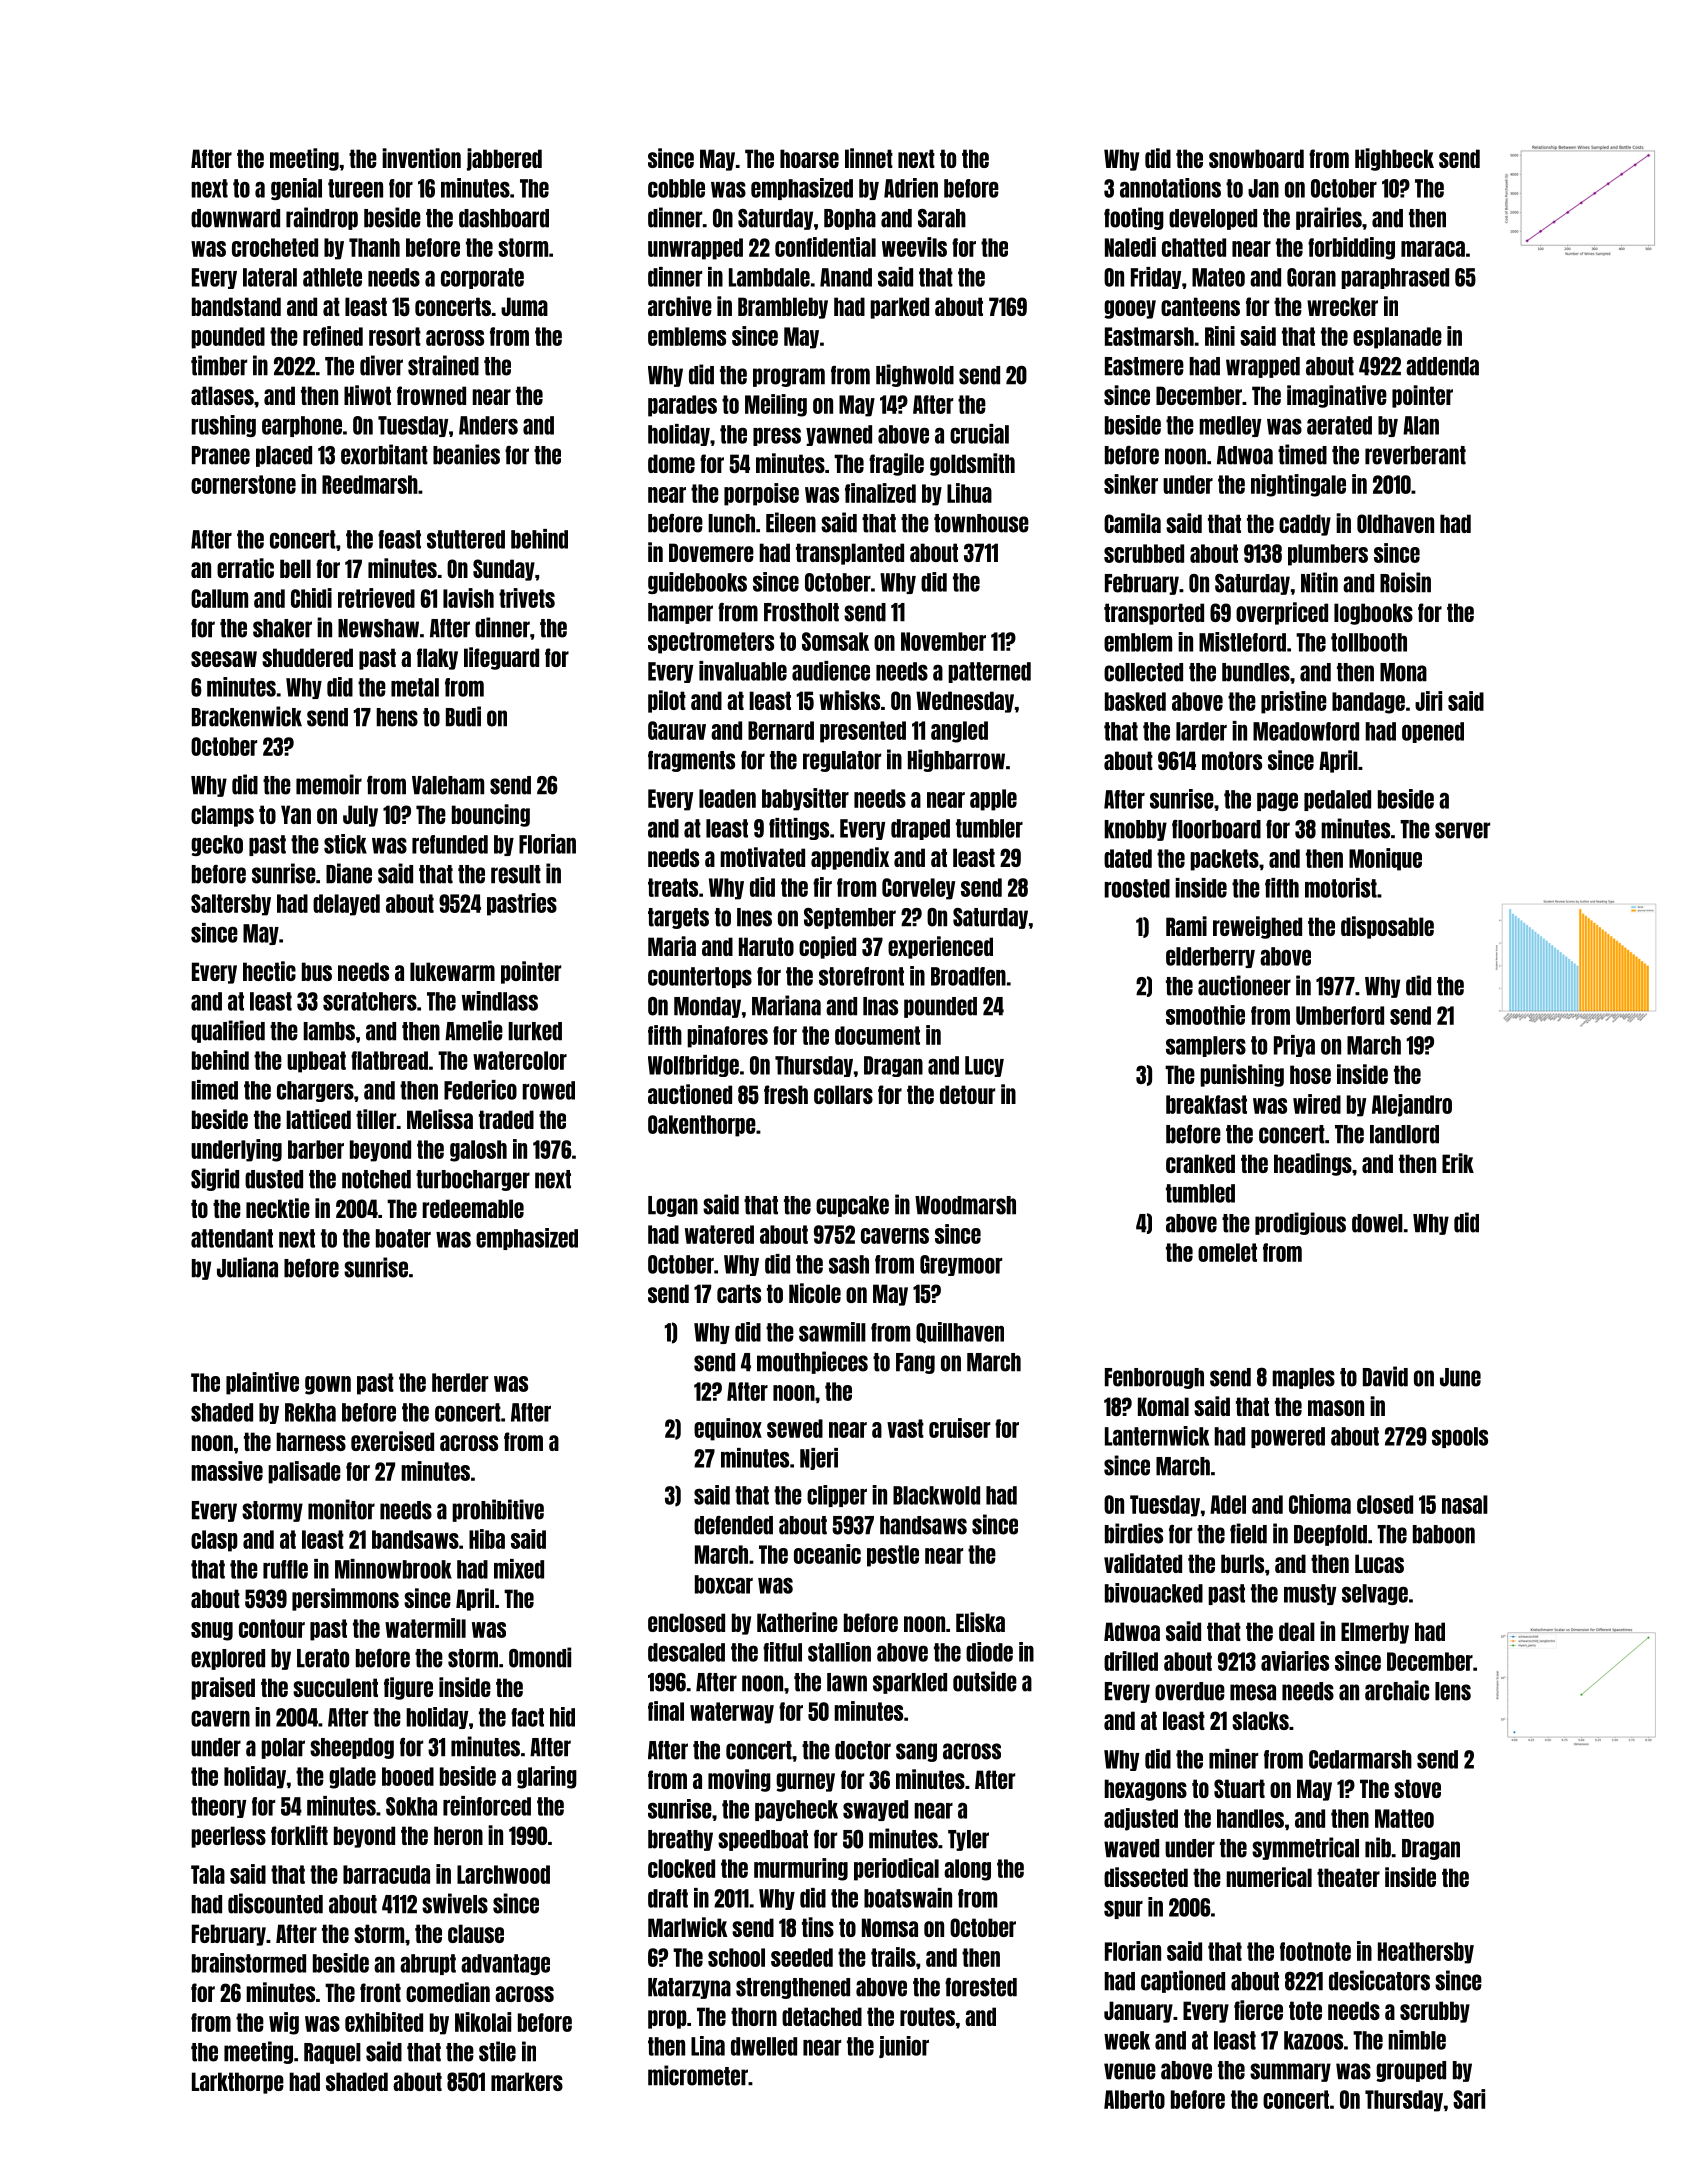  I want to click on Highbeck, so click(1394, 159).
